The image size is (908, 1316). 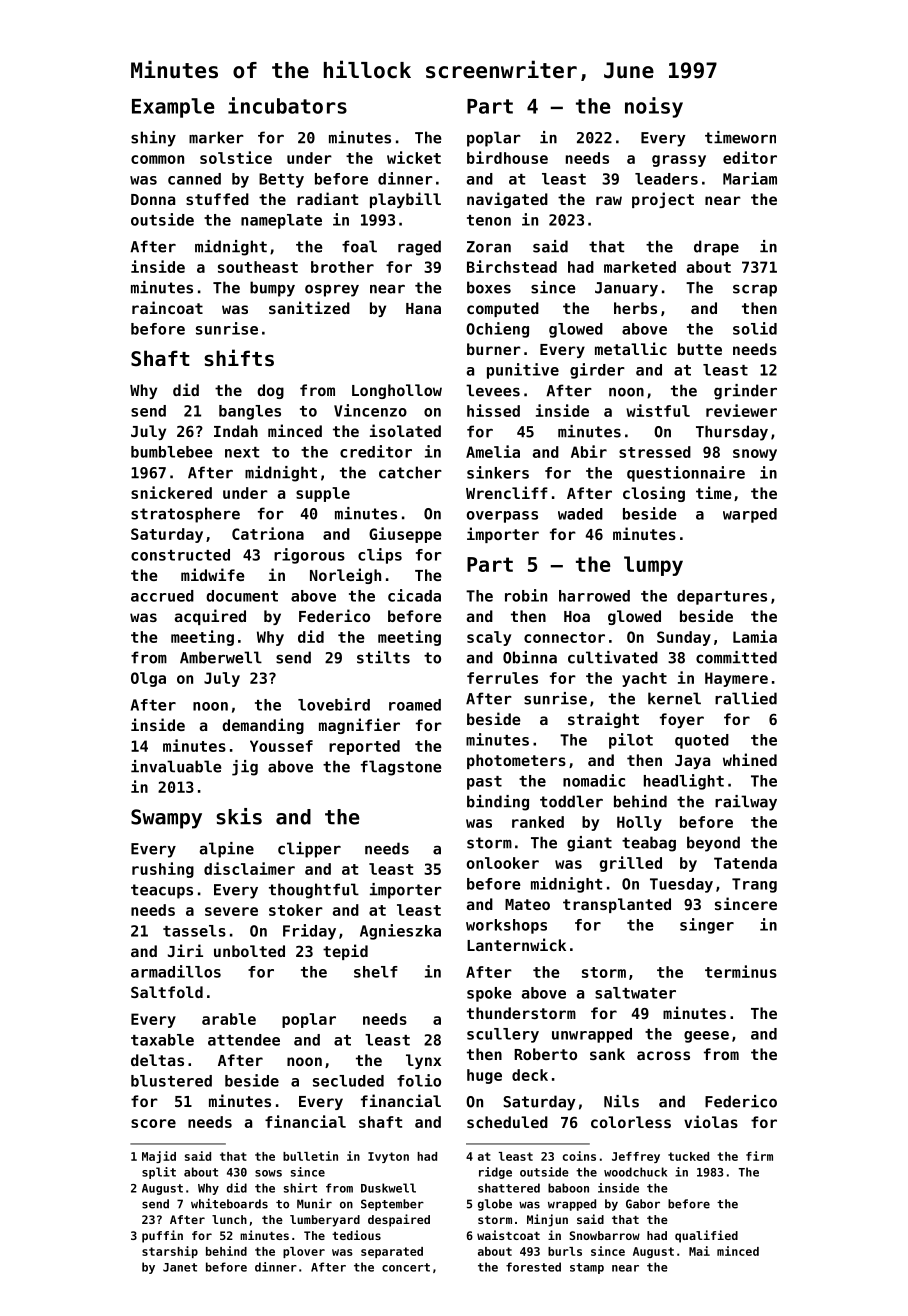 I want to click on Example, so click(x=173, y=108).
